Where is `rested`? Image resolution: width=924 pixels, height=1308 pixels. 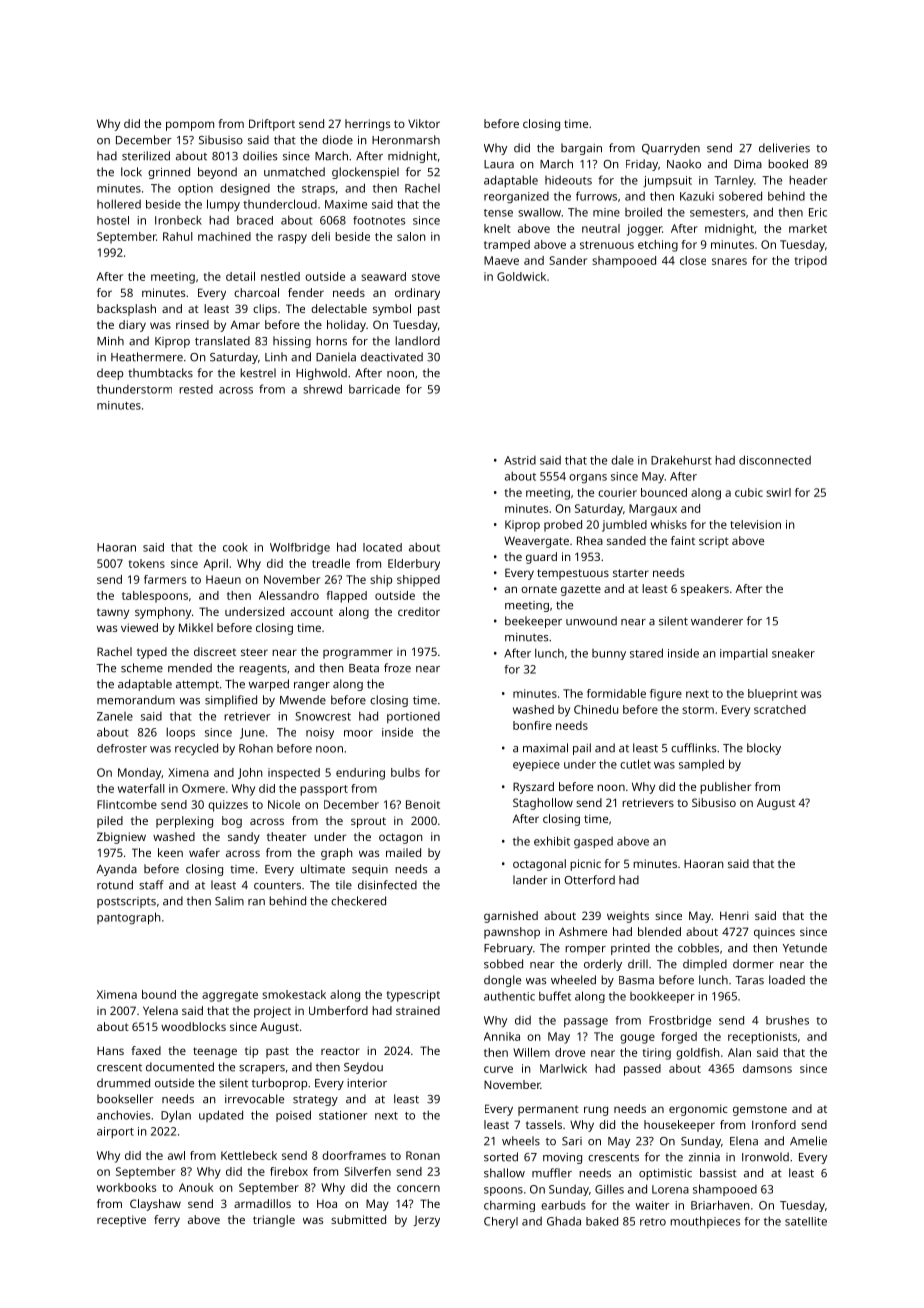 rested is located at coordinates (196, 389).
